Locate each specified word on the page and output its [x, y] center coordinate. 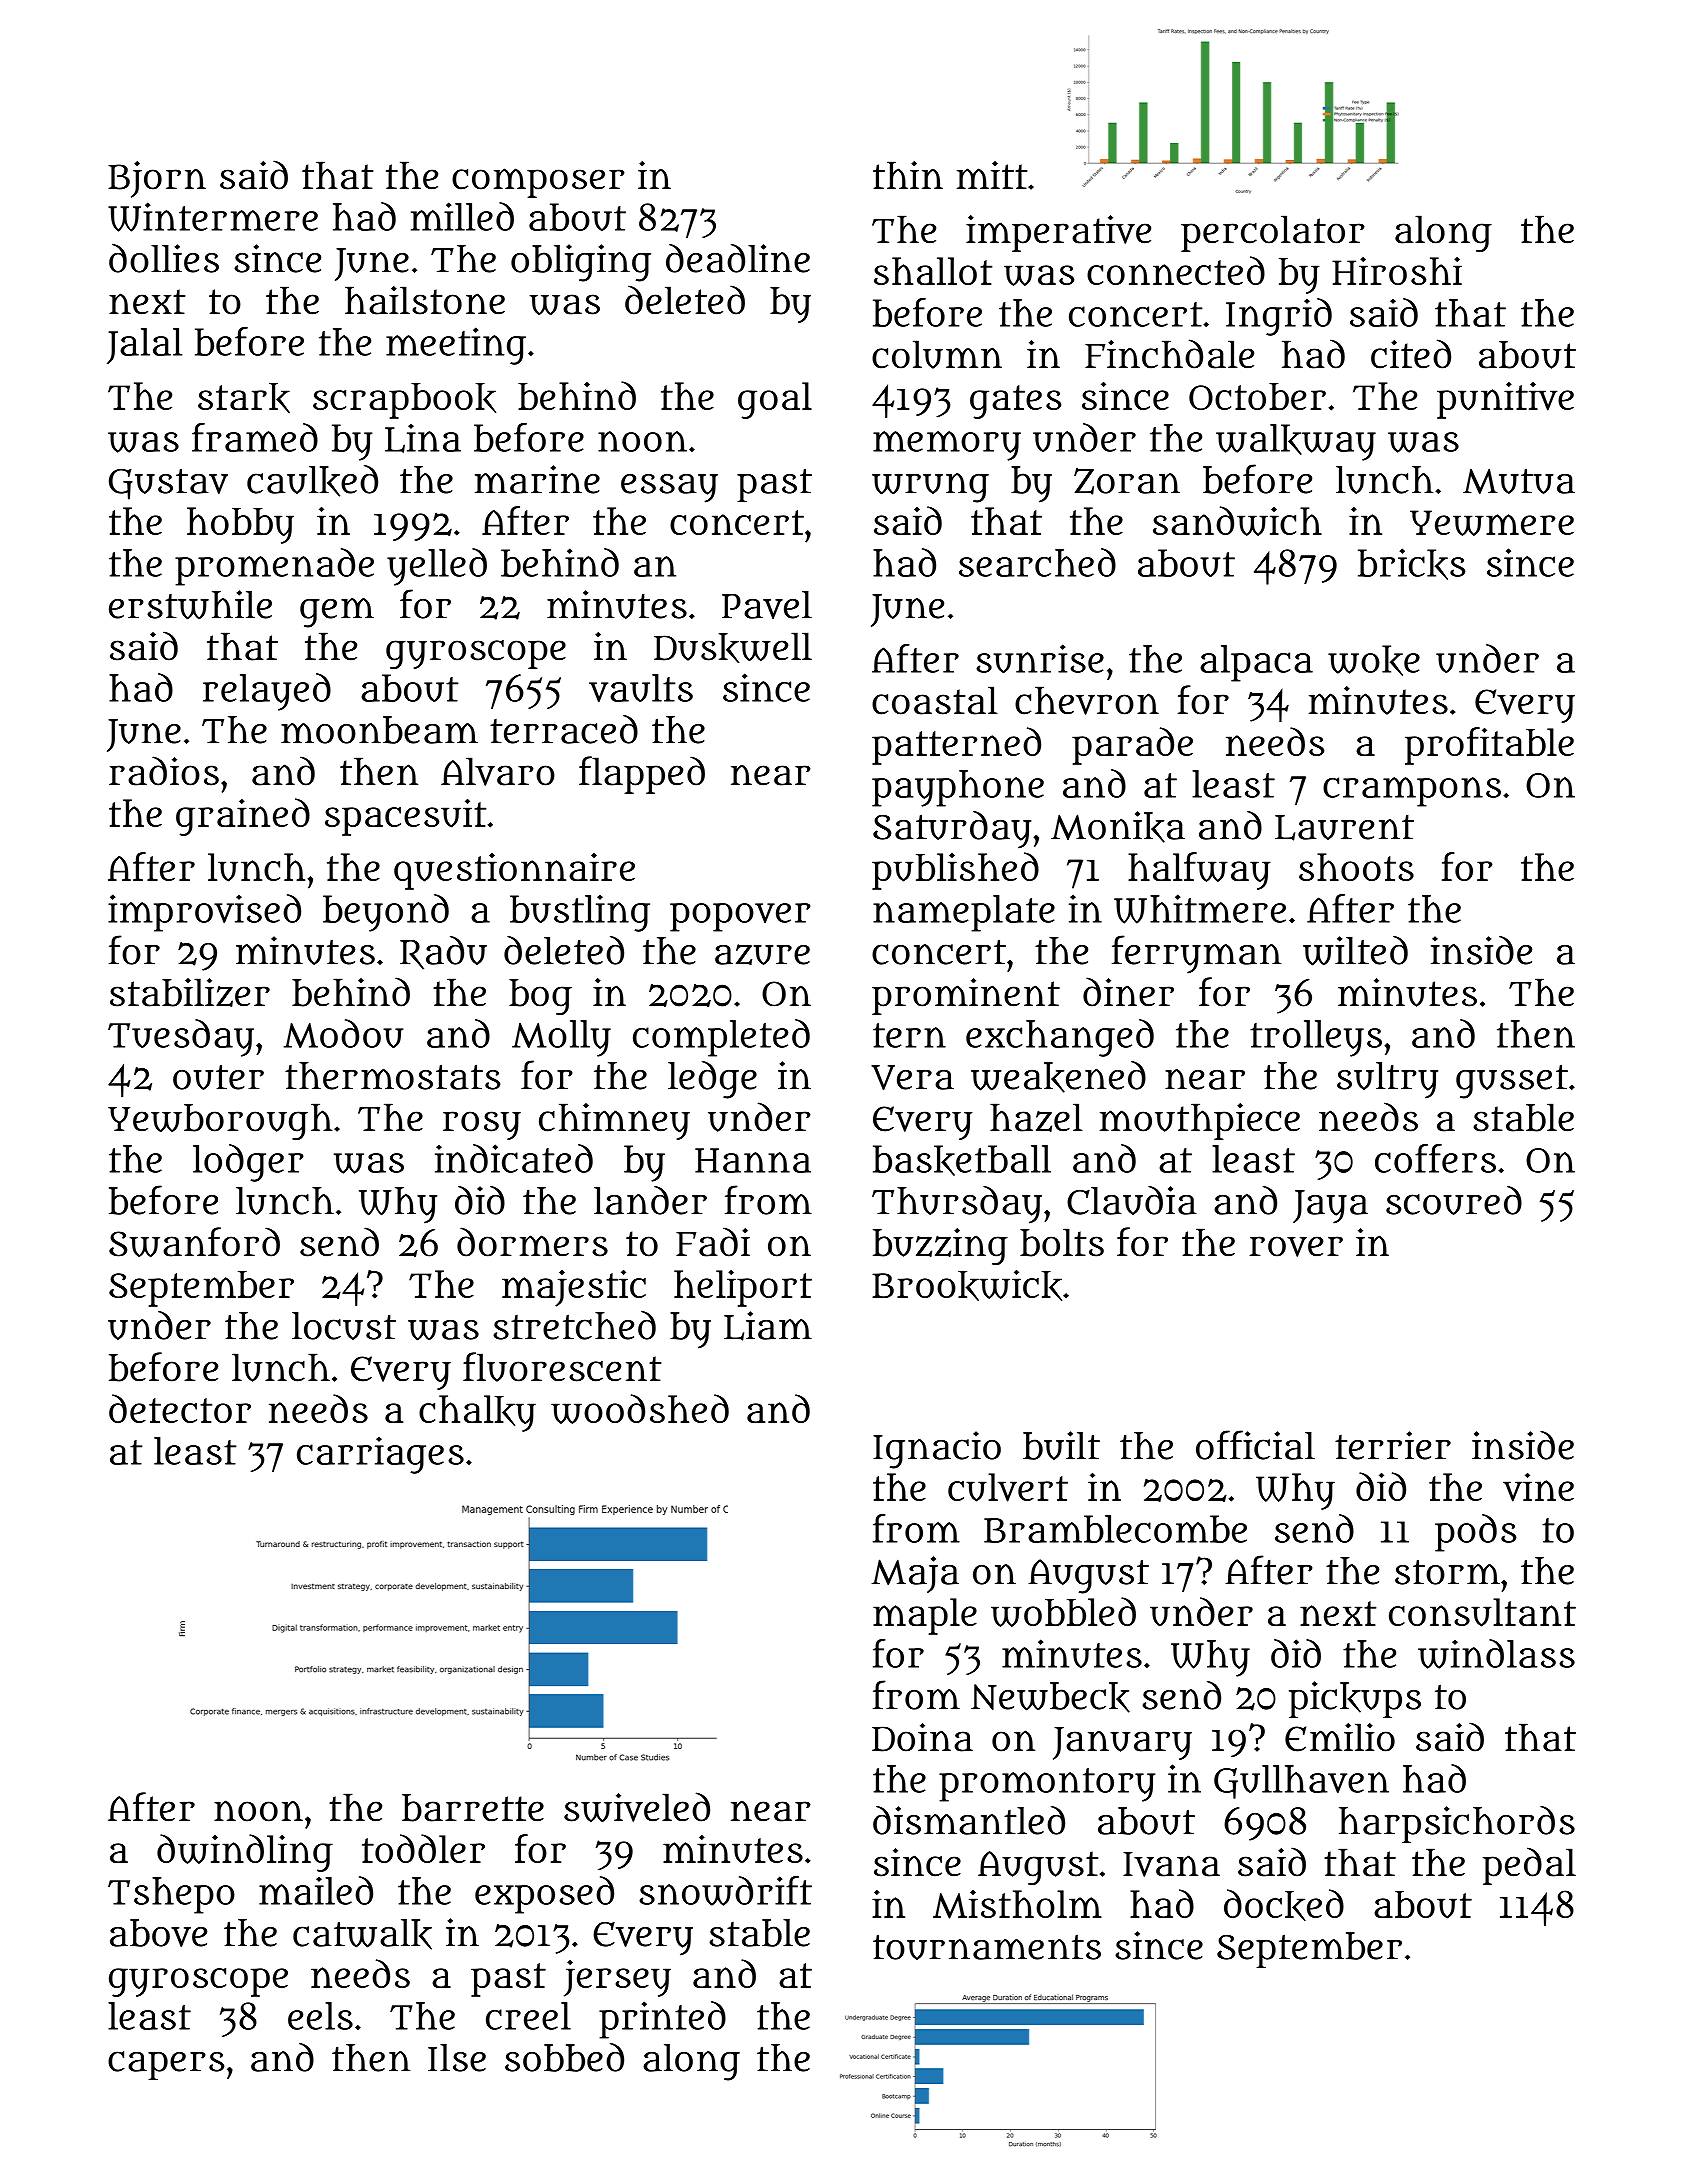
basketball [962, 1160]
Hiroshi [1397, 271]
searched [1037, 562]
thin [908, 175]
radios [164, 771]
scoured [1454, 1200]
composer [538, 183]
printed [662, 2020]
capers [166, 2065]
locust [344, 1326]
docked [1284, 1905]
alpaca [1256, 663]
